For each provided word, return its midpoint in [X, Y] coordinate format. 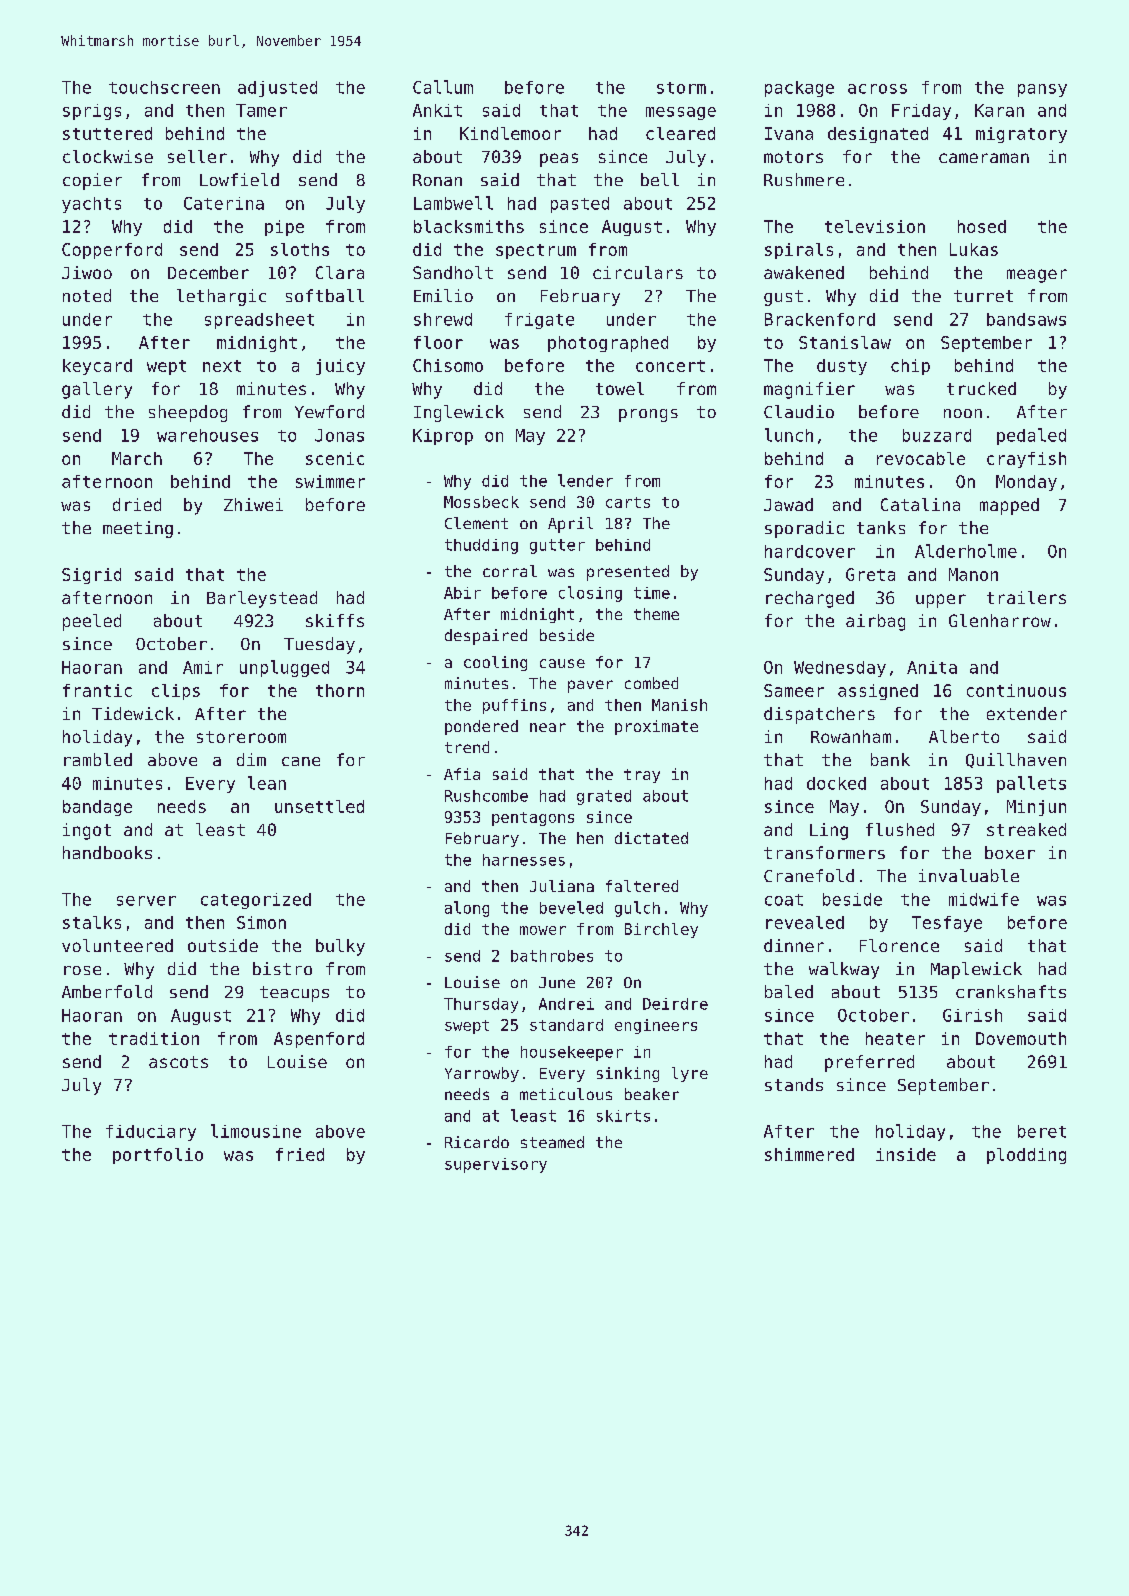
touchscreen [164, 87]
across [877, 89]
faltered [642, 886]
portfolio [158, 1156]
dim [251, 759]
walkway [844, 970]
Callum [443, 87]
